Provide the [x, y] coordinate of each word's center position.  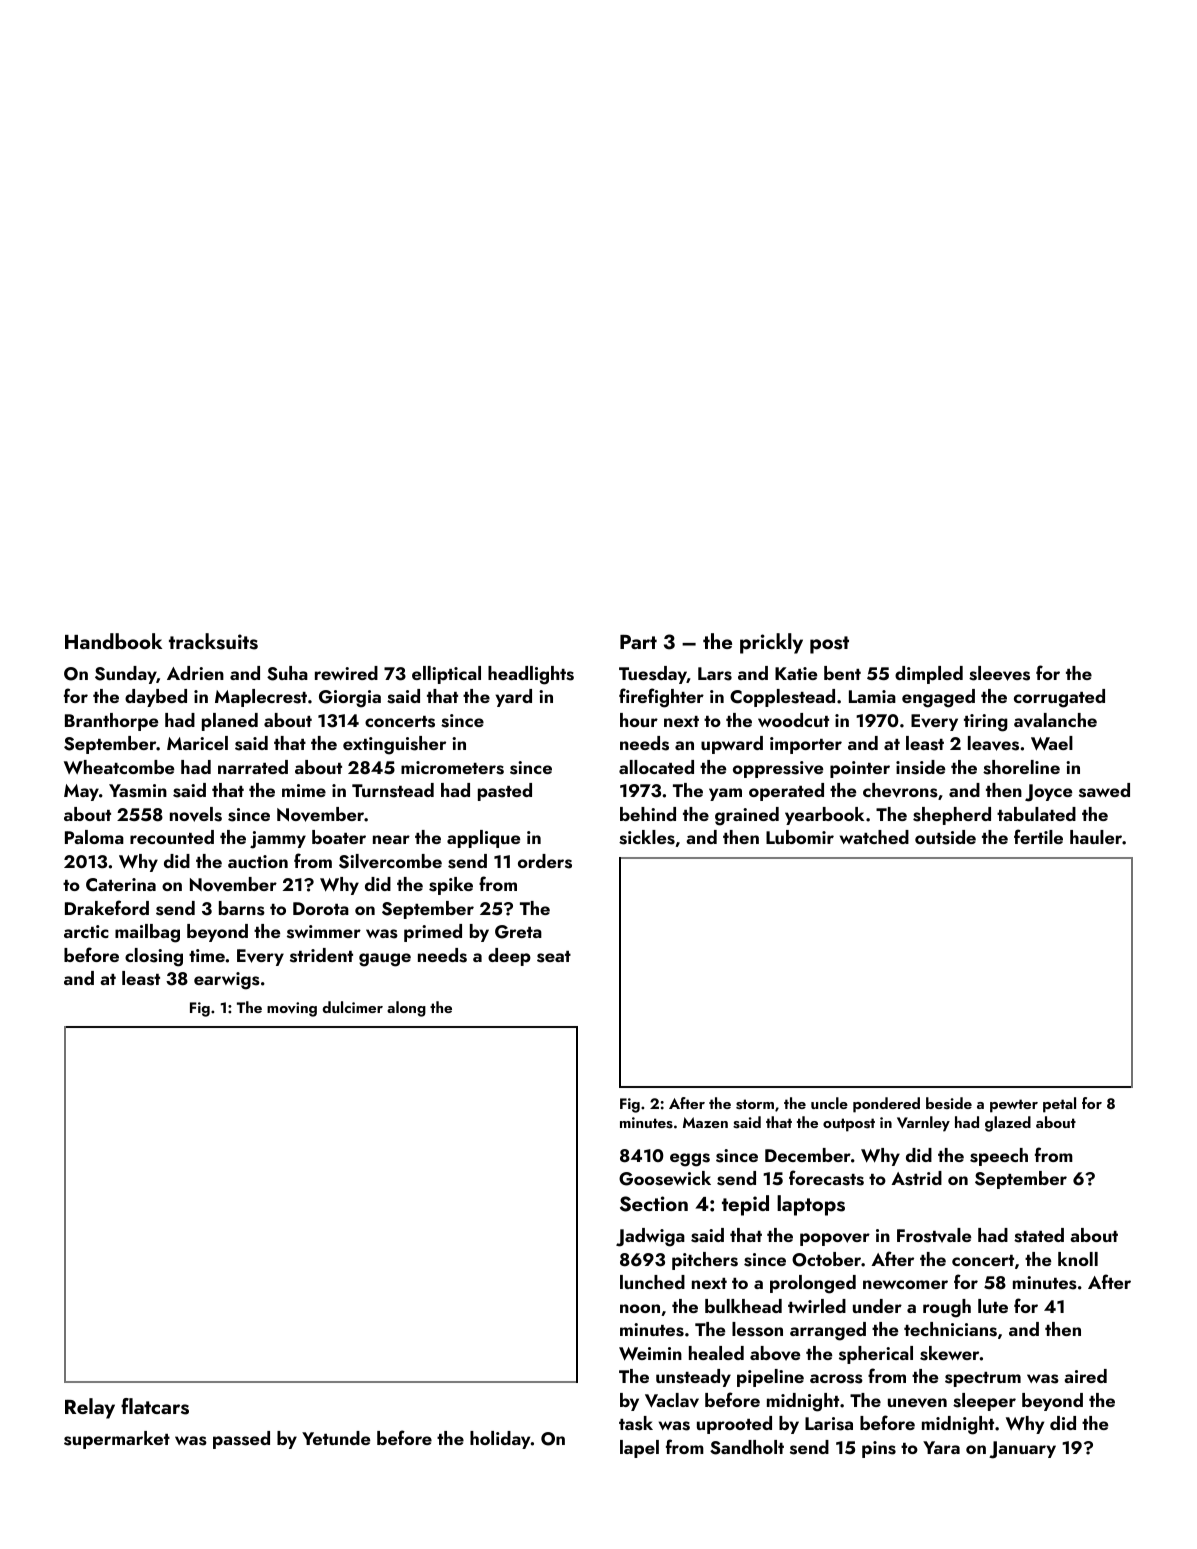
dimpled [929, 675]
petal [1059, 1105]
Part [638, 641]
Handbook [113, 641]
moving [292, 1009]
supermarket [117, 1440]
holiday [500, 1440]
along [406, 1009]
